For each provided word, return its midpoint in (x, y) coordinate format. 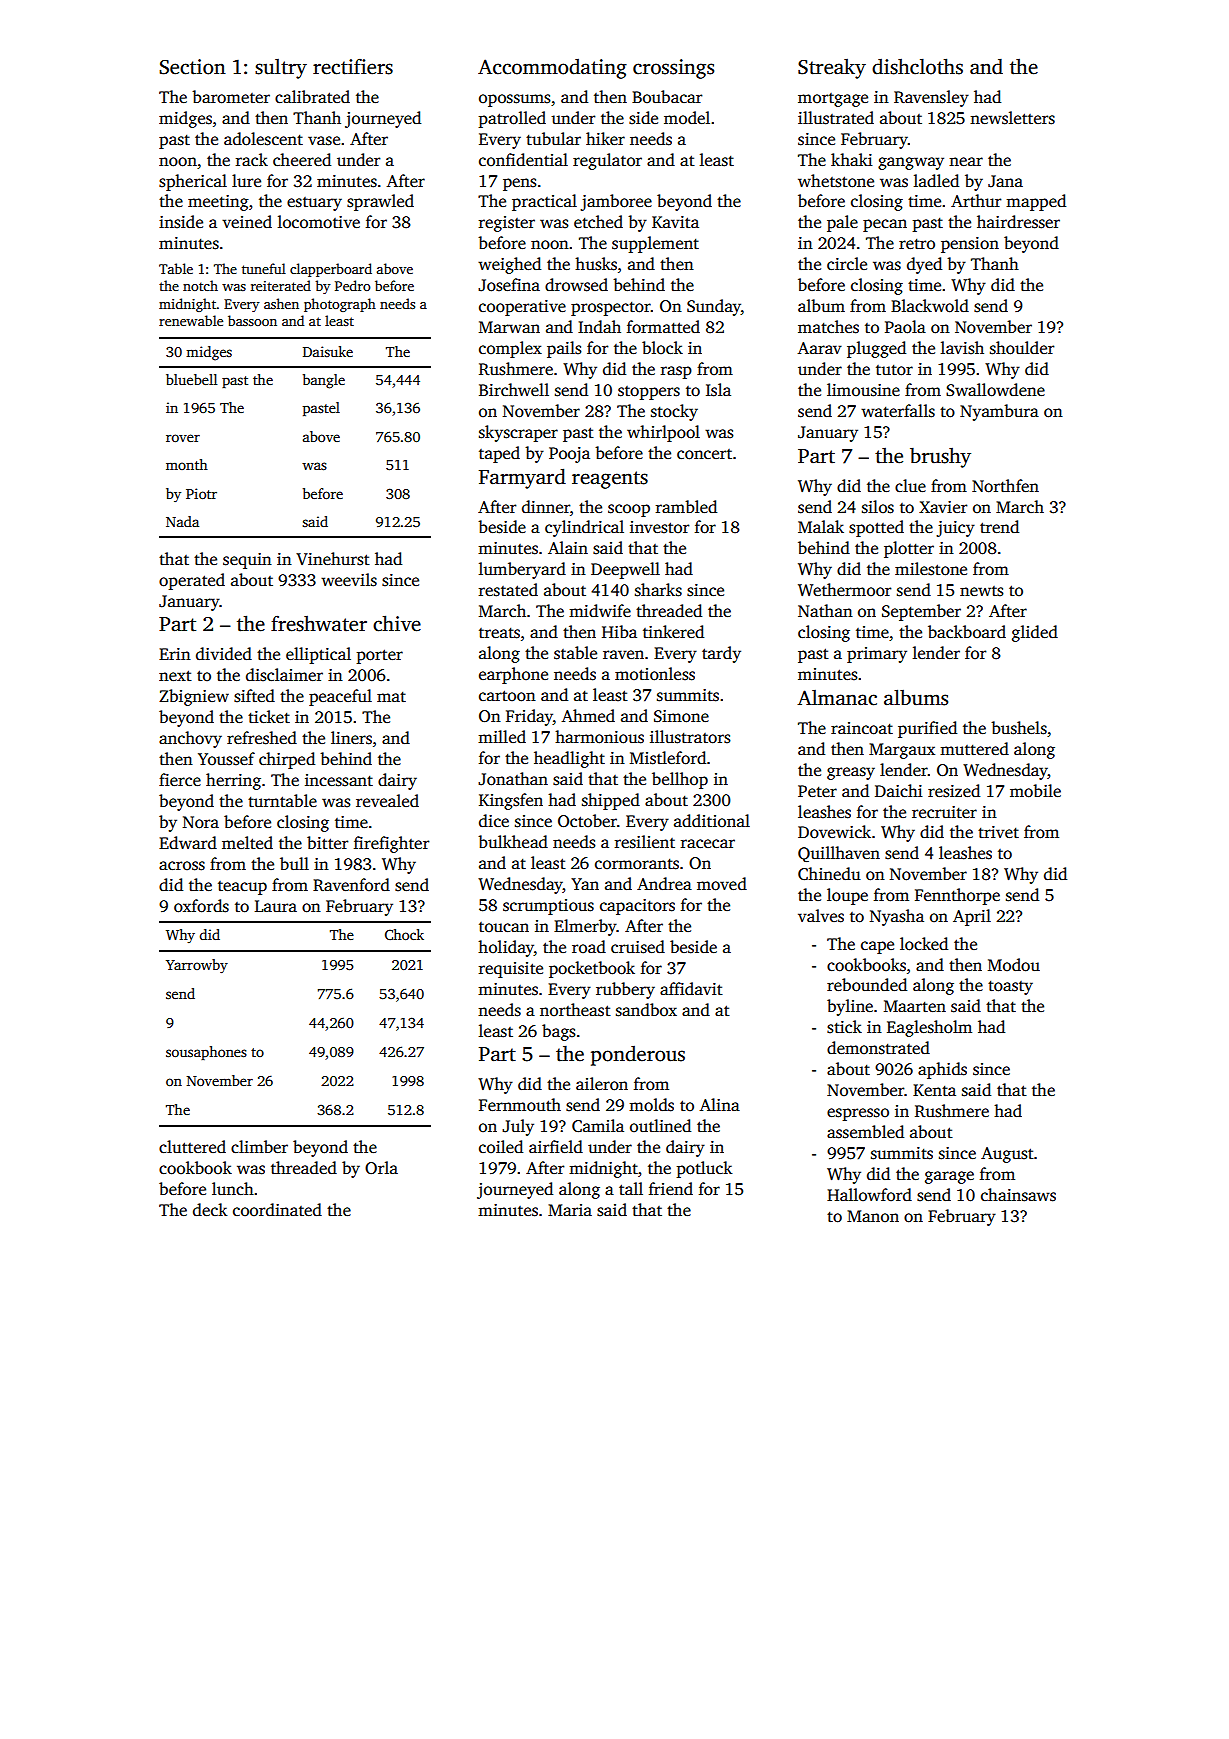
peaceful (340, 697)
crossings (673, 69)
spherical (193, 182)
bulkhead (513, 841)
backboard (967, 632)
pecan (885, 225)
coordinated (277, 1210)
